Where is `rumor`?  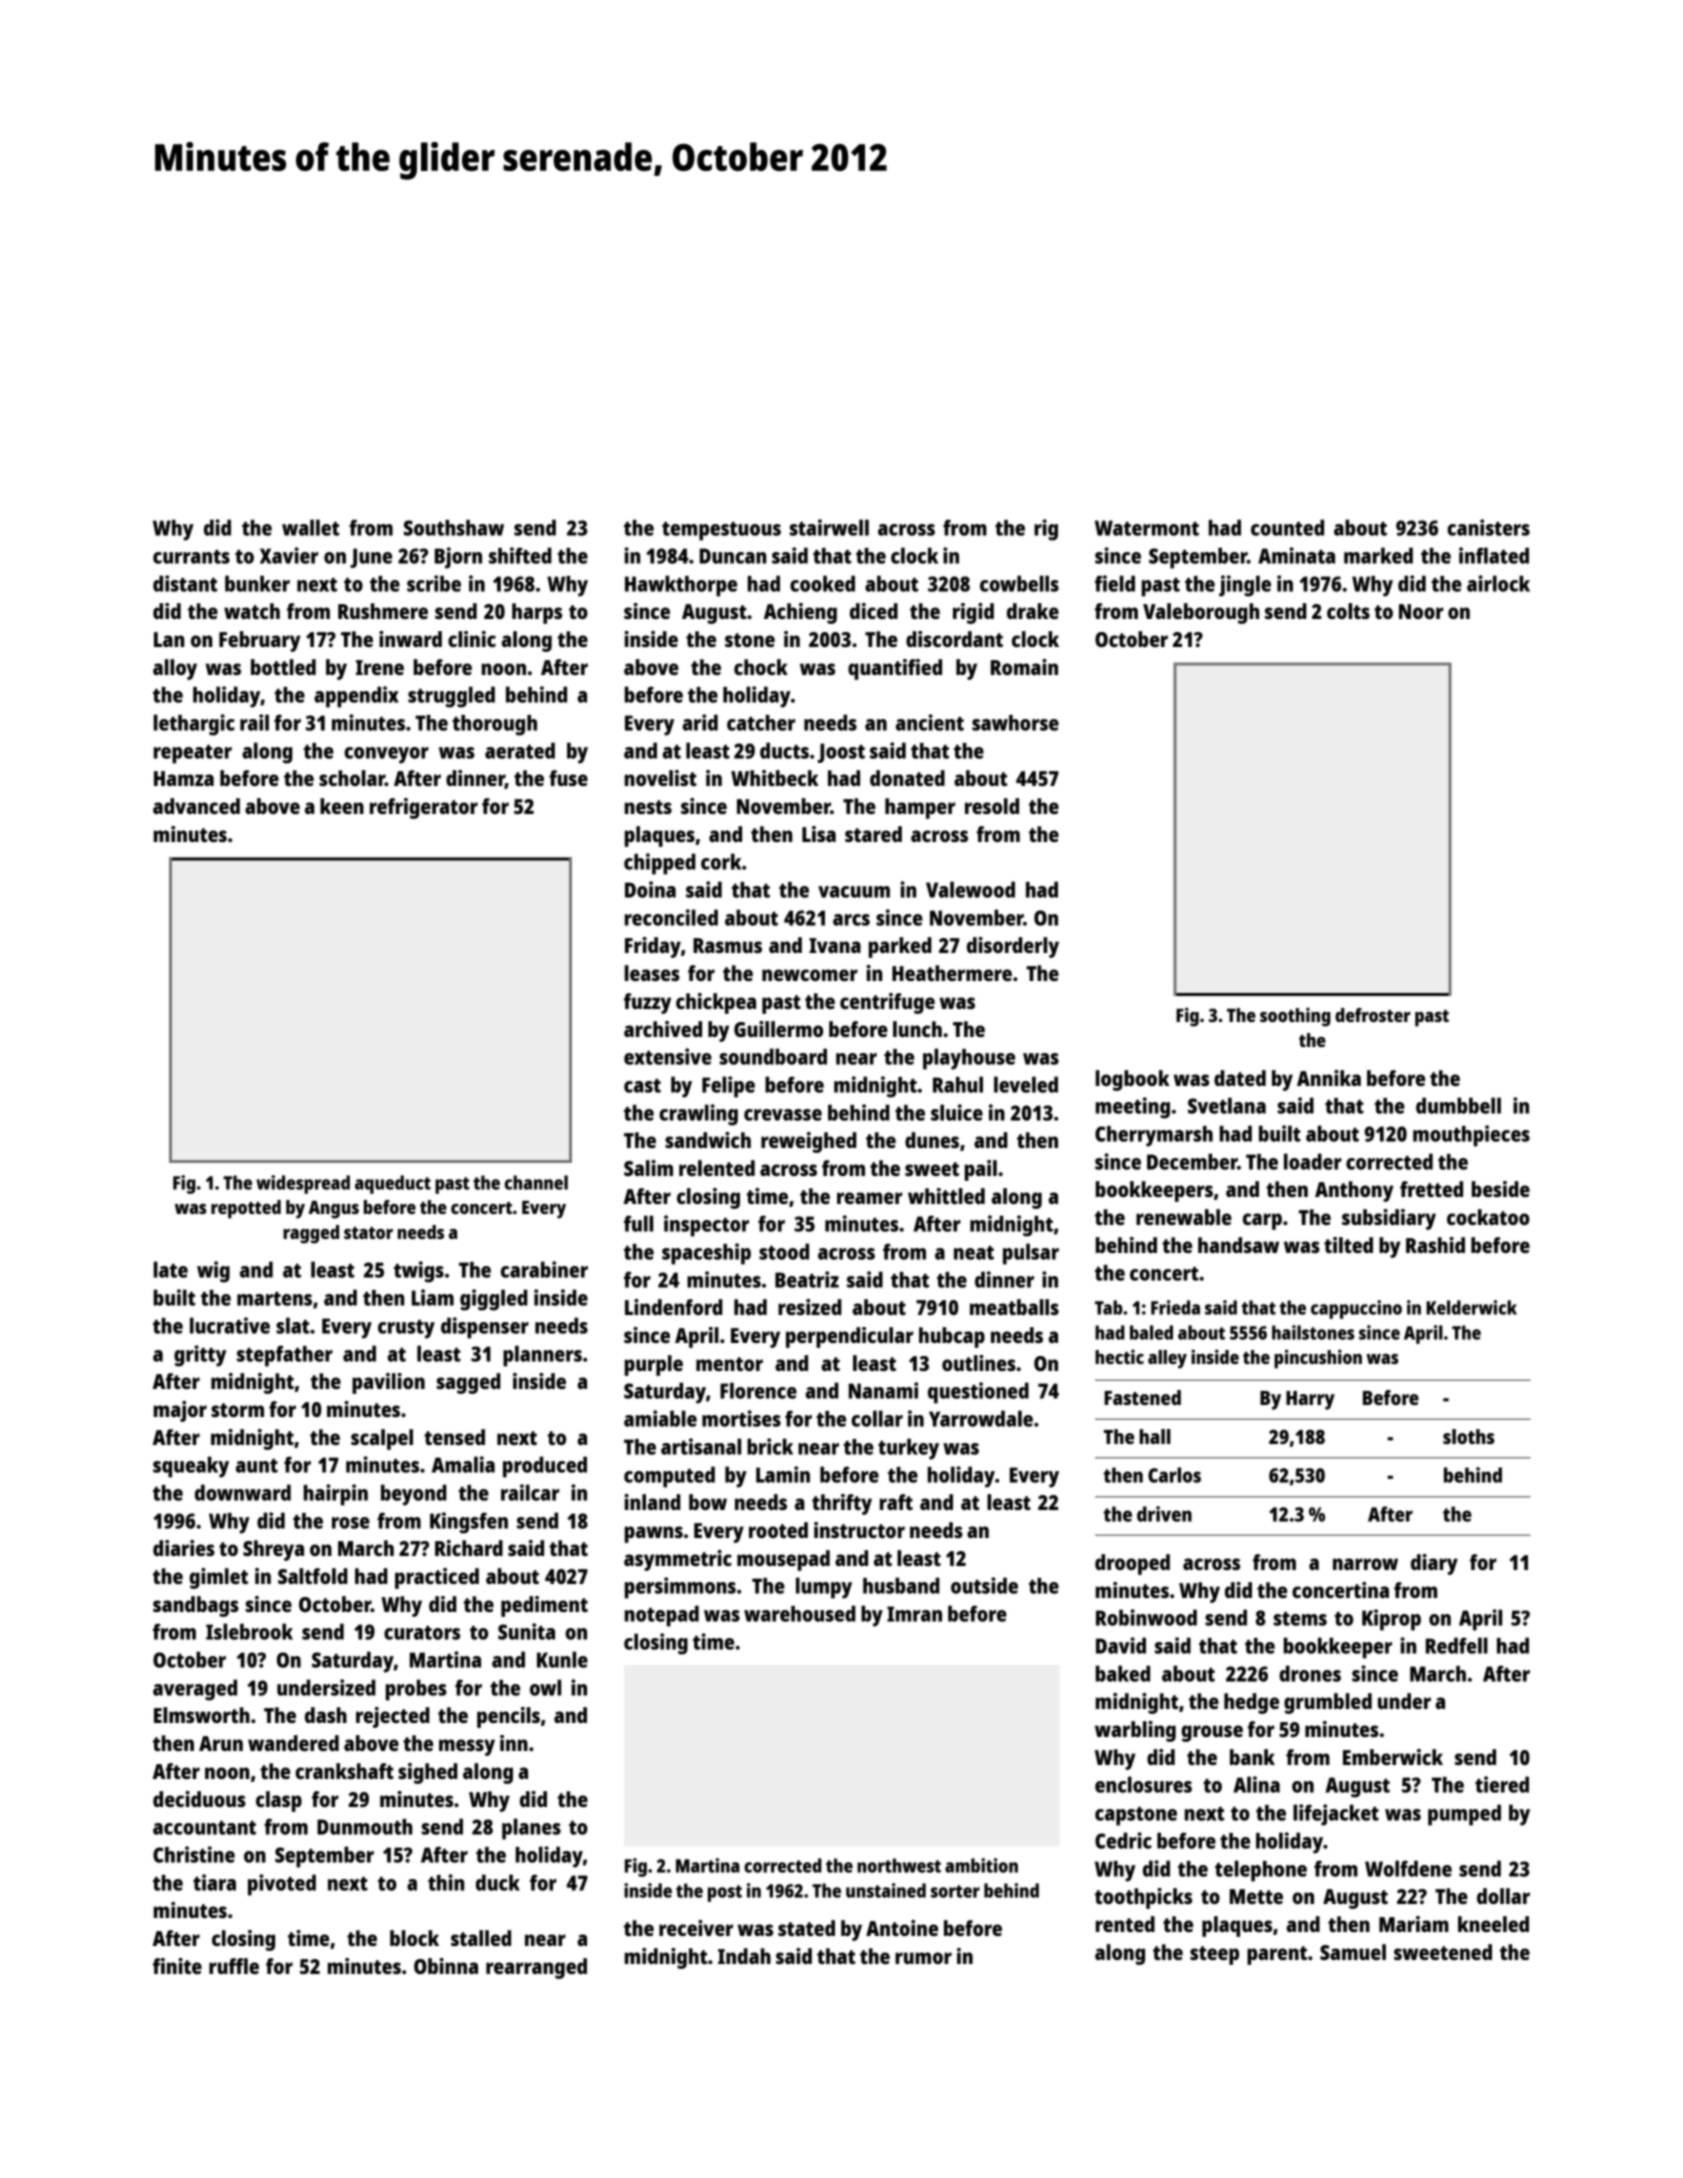
rumor is located at coordinates (923, 1958).
